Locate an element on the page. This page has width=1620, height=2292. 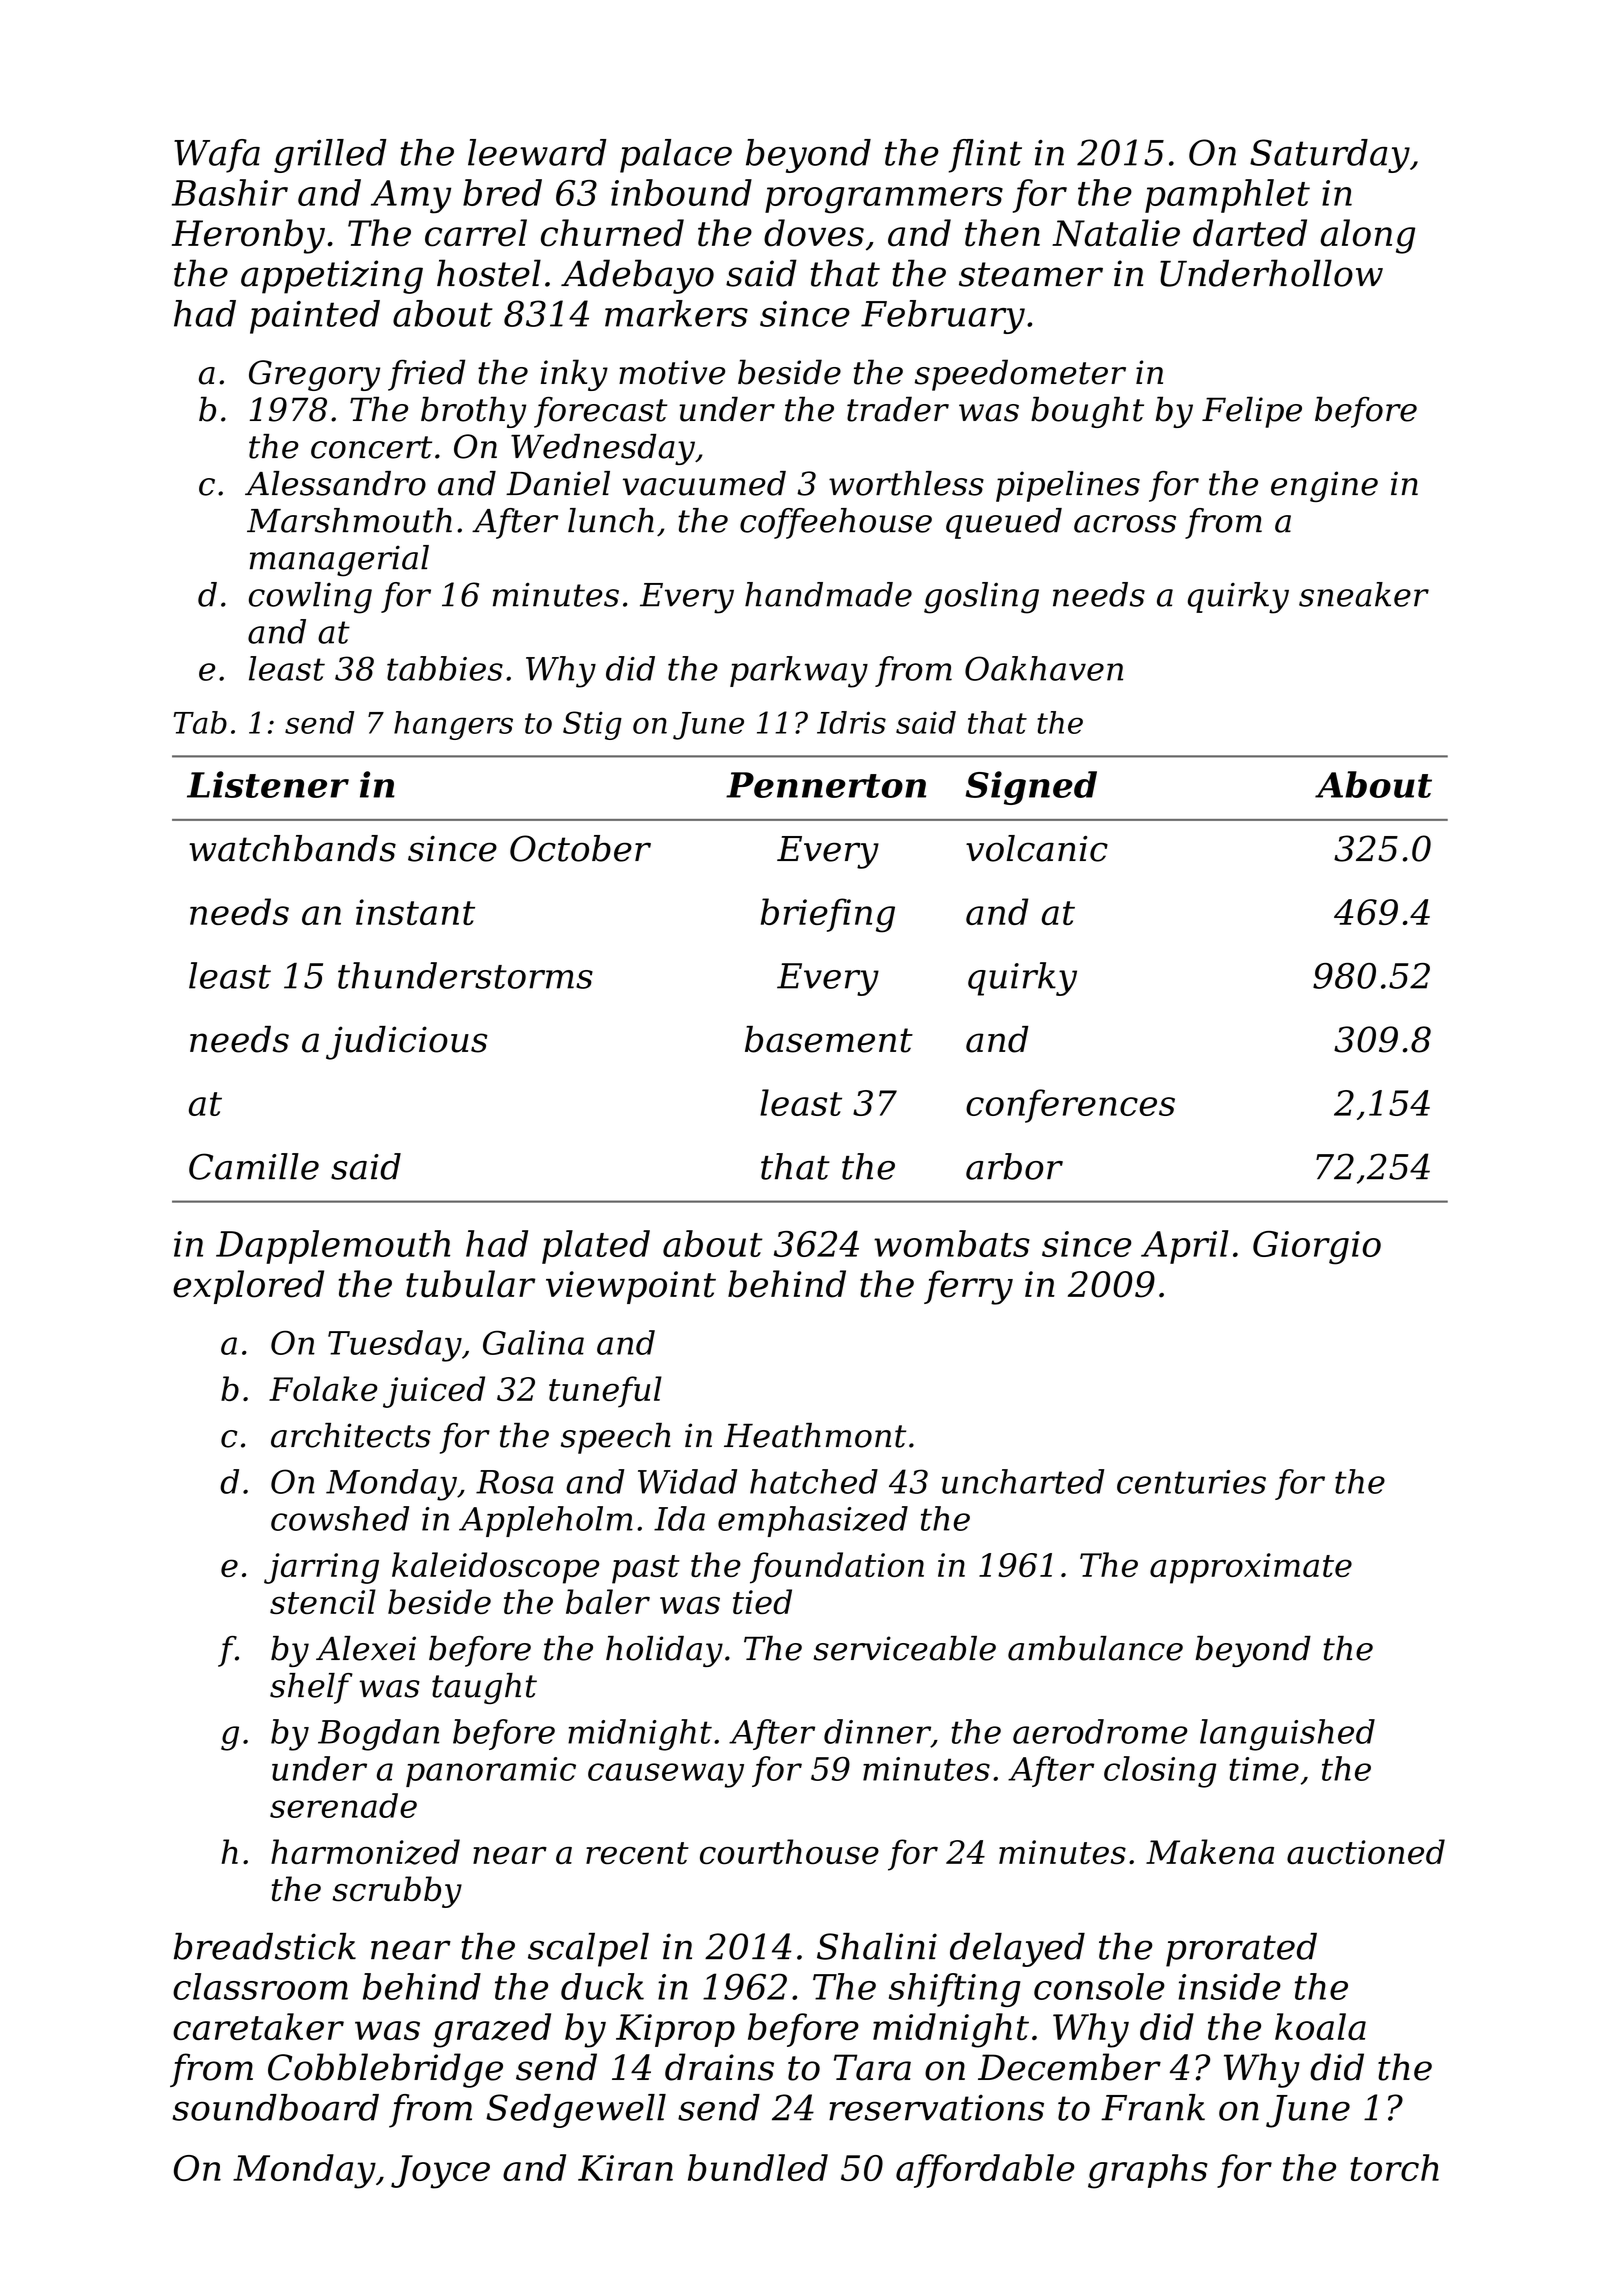
stencil is located at coordinates (323, 1601).
